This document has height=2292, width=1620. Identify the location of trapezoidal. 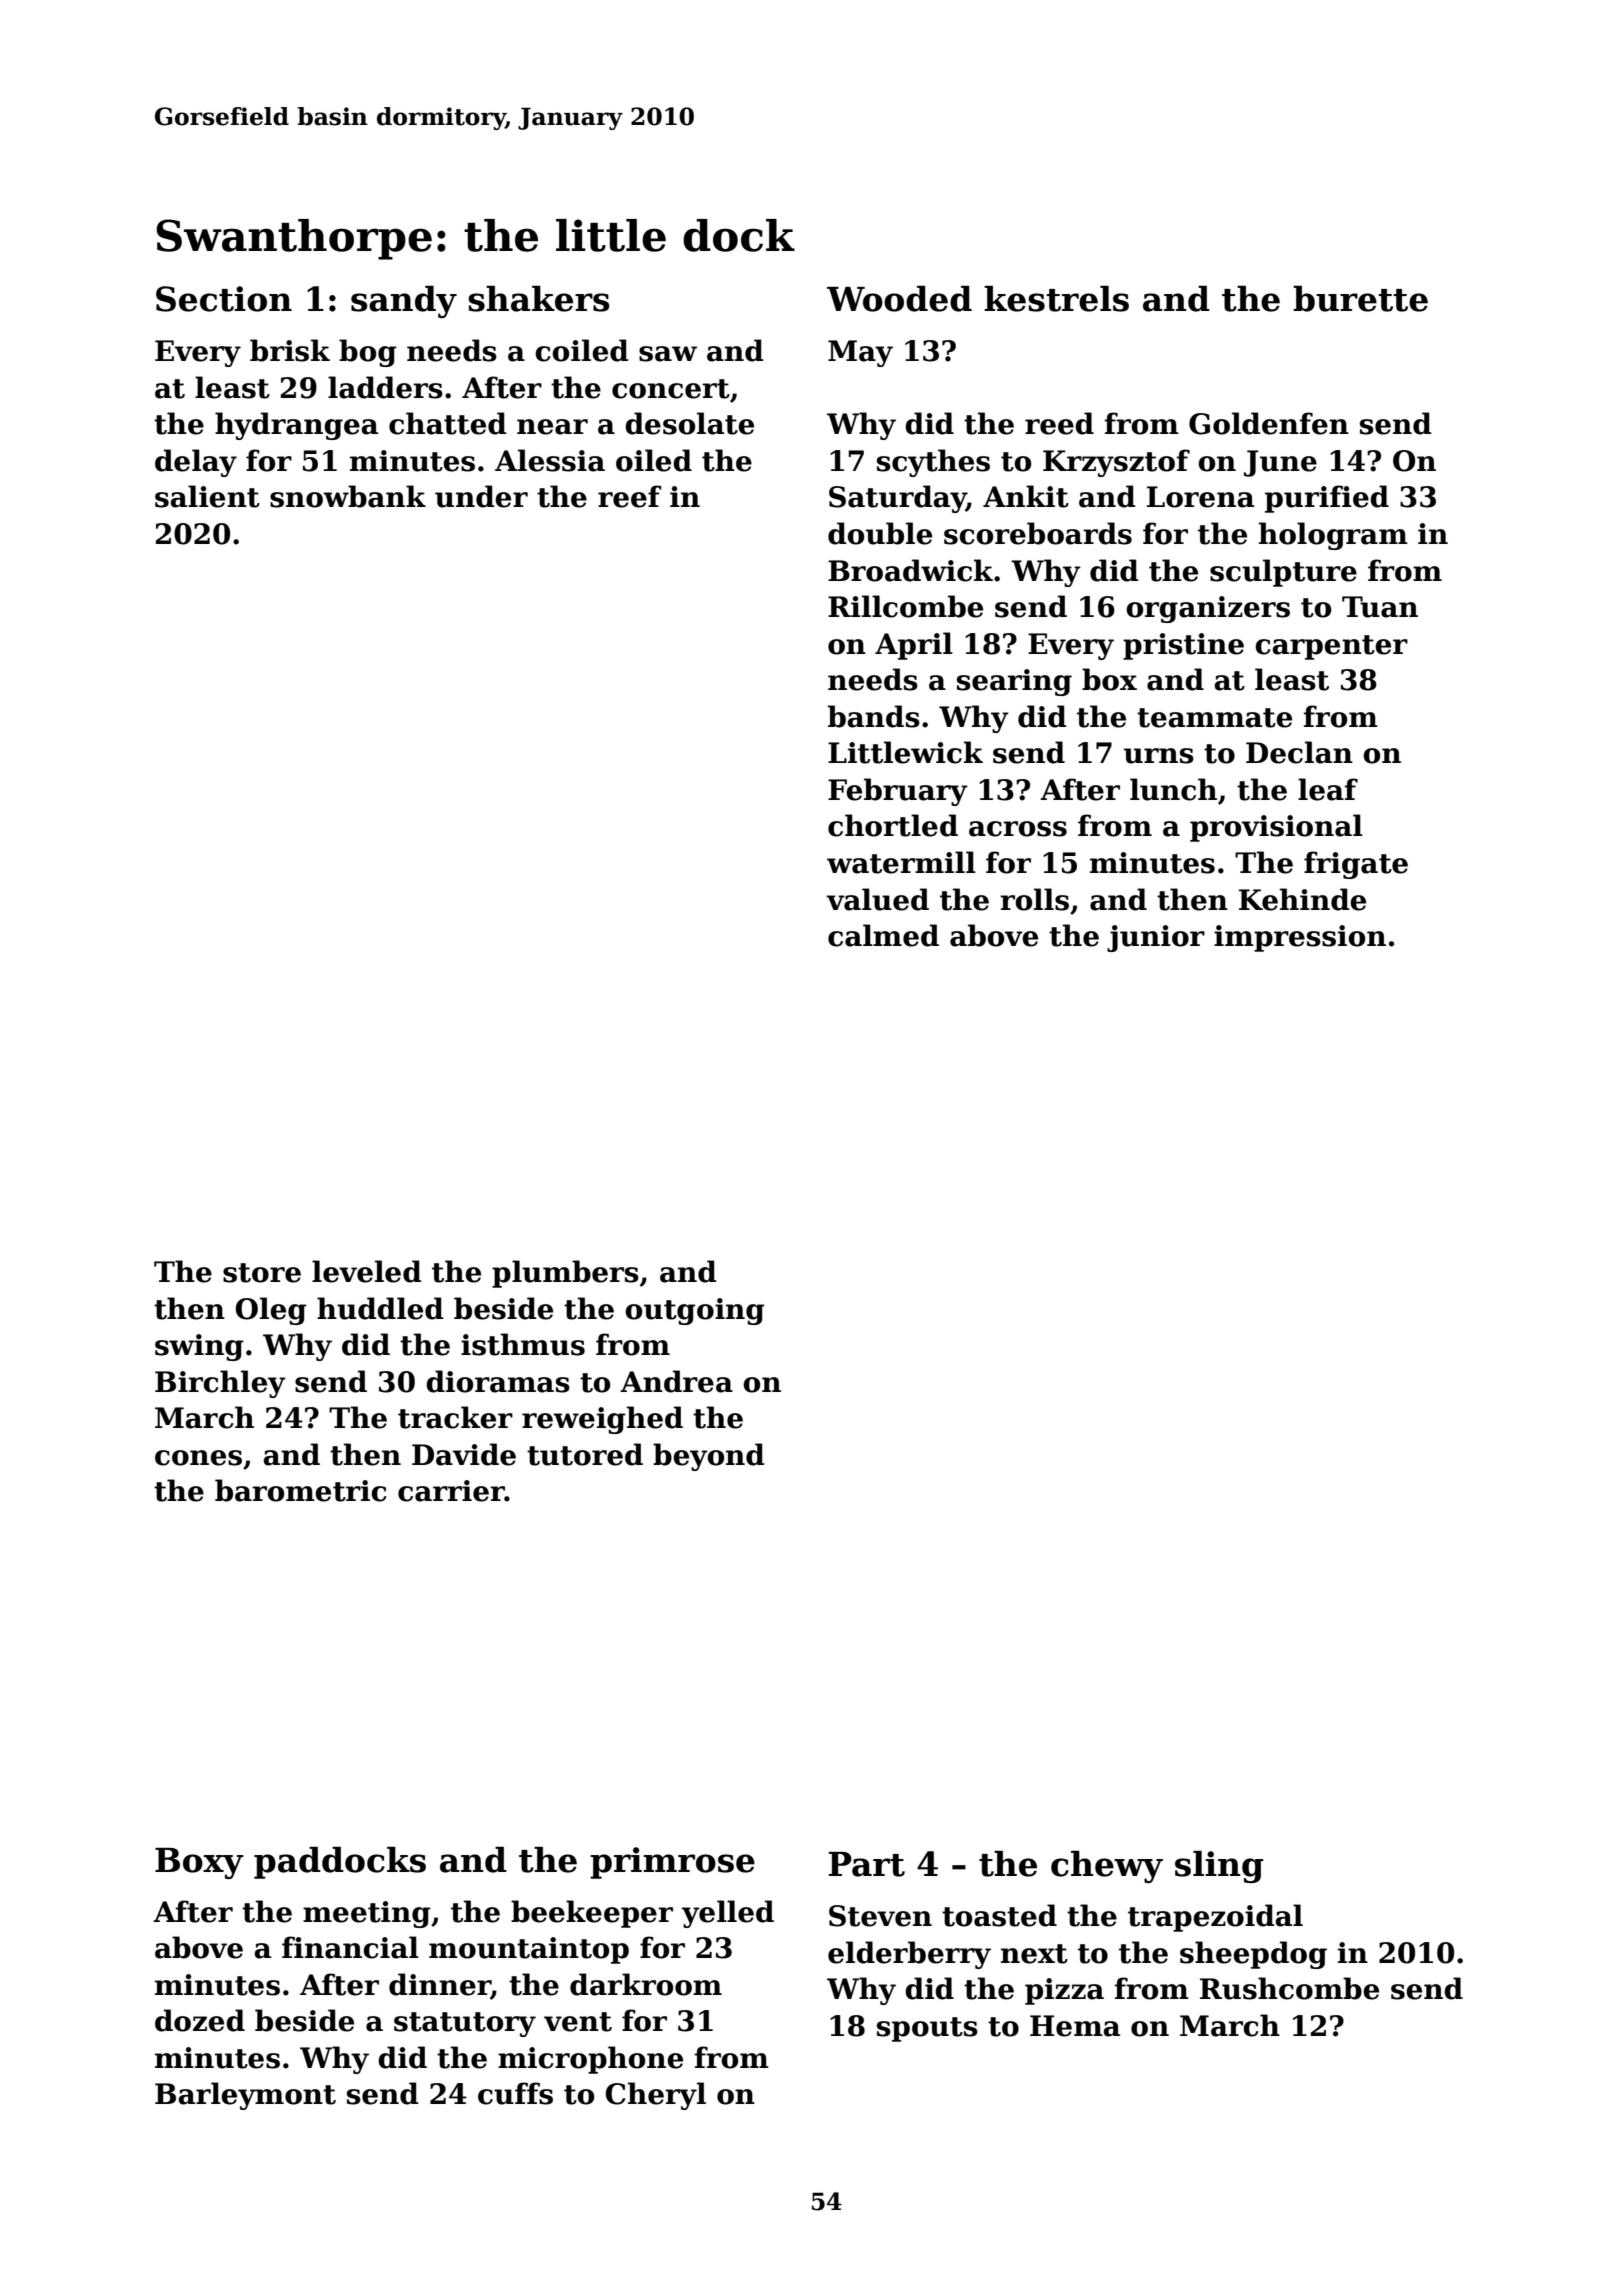
(1215, 1918).
